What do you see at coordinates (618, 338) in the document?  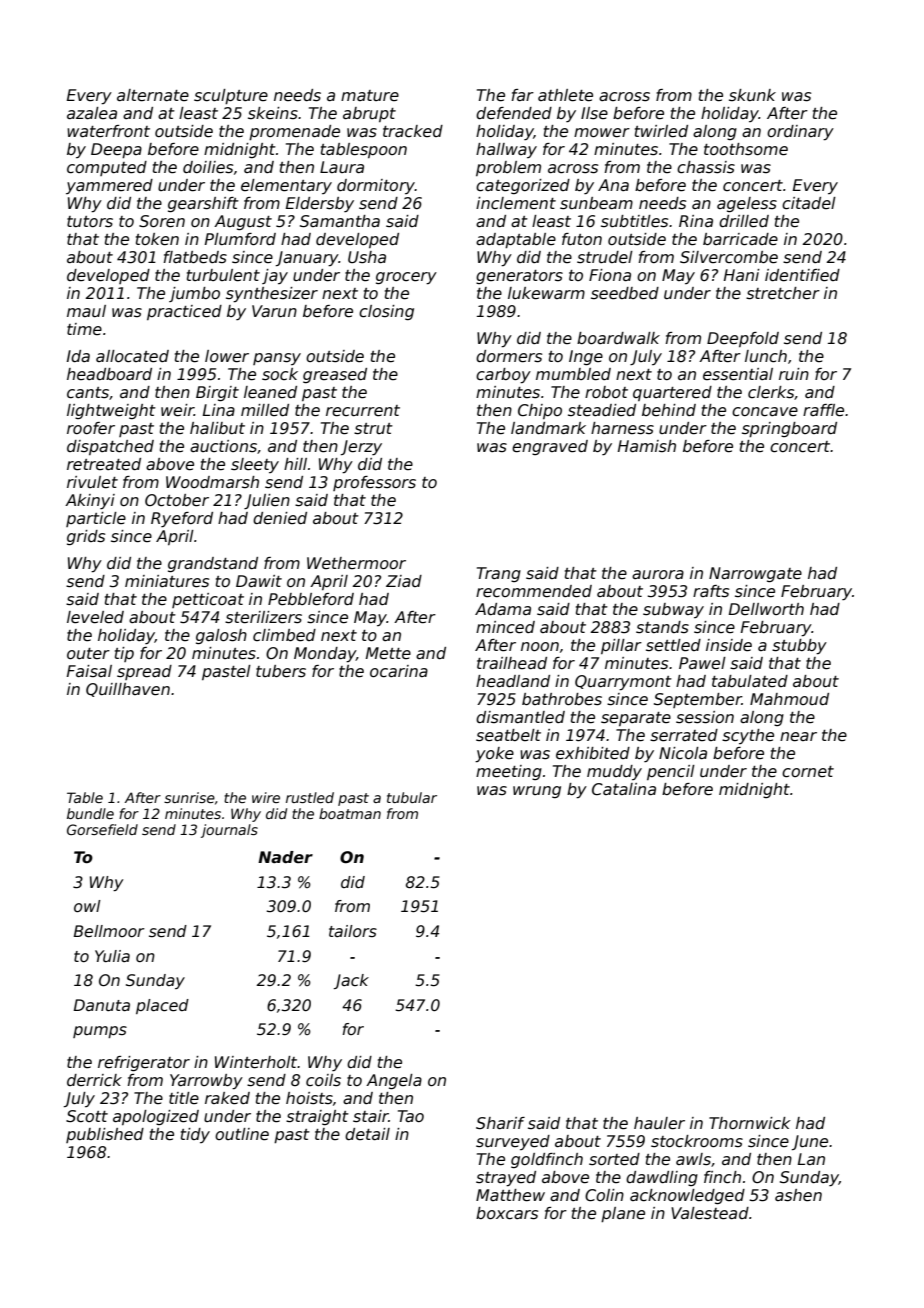 I see `boardwalk` at bounding box center [618, 338].
